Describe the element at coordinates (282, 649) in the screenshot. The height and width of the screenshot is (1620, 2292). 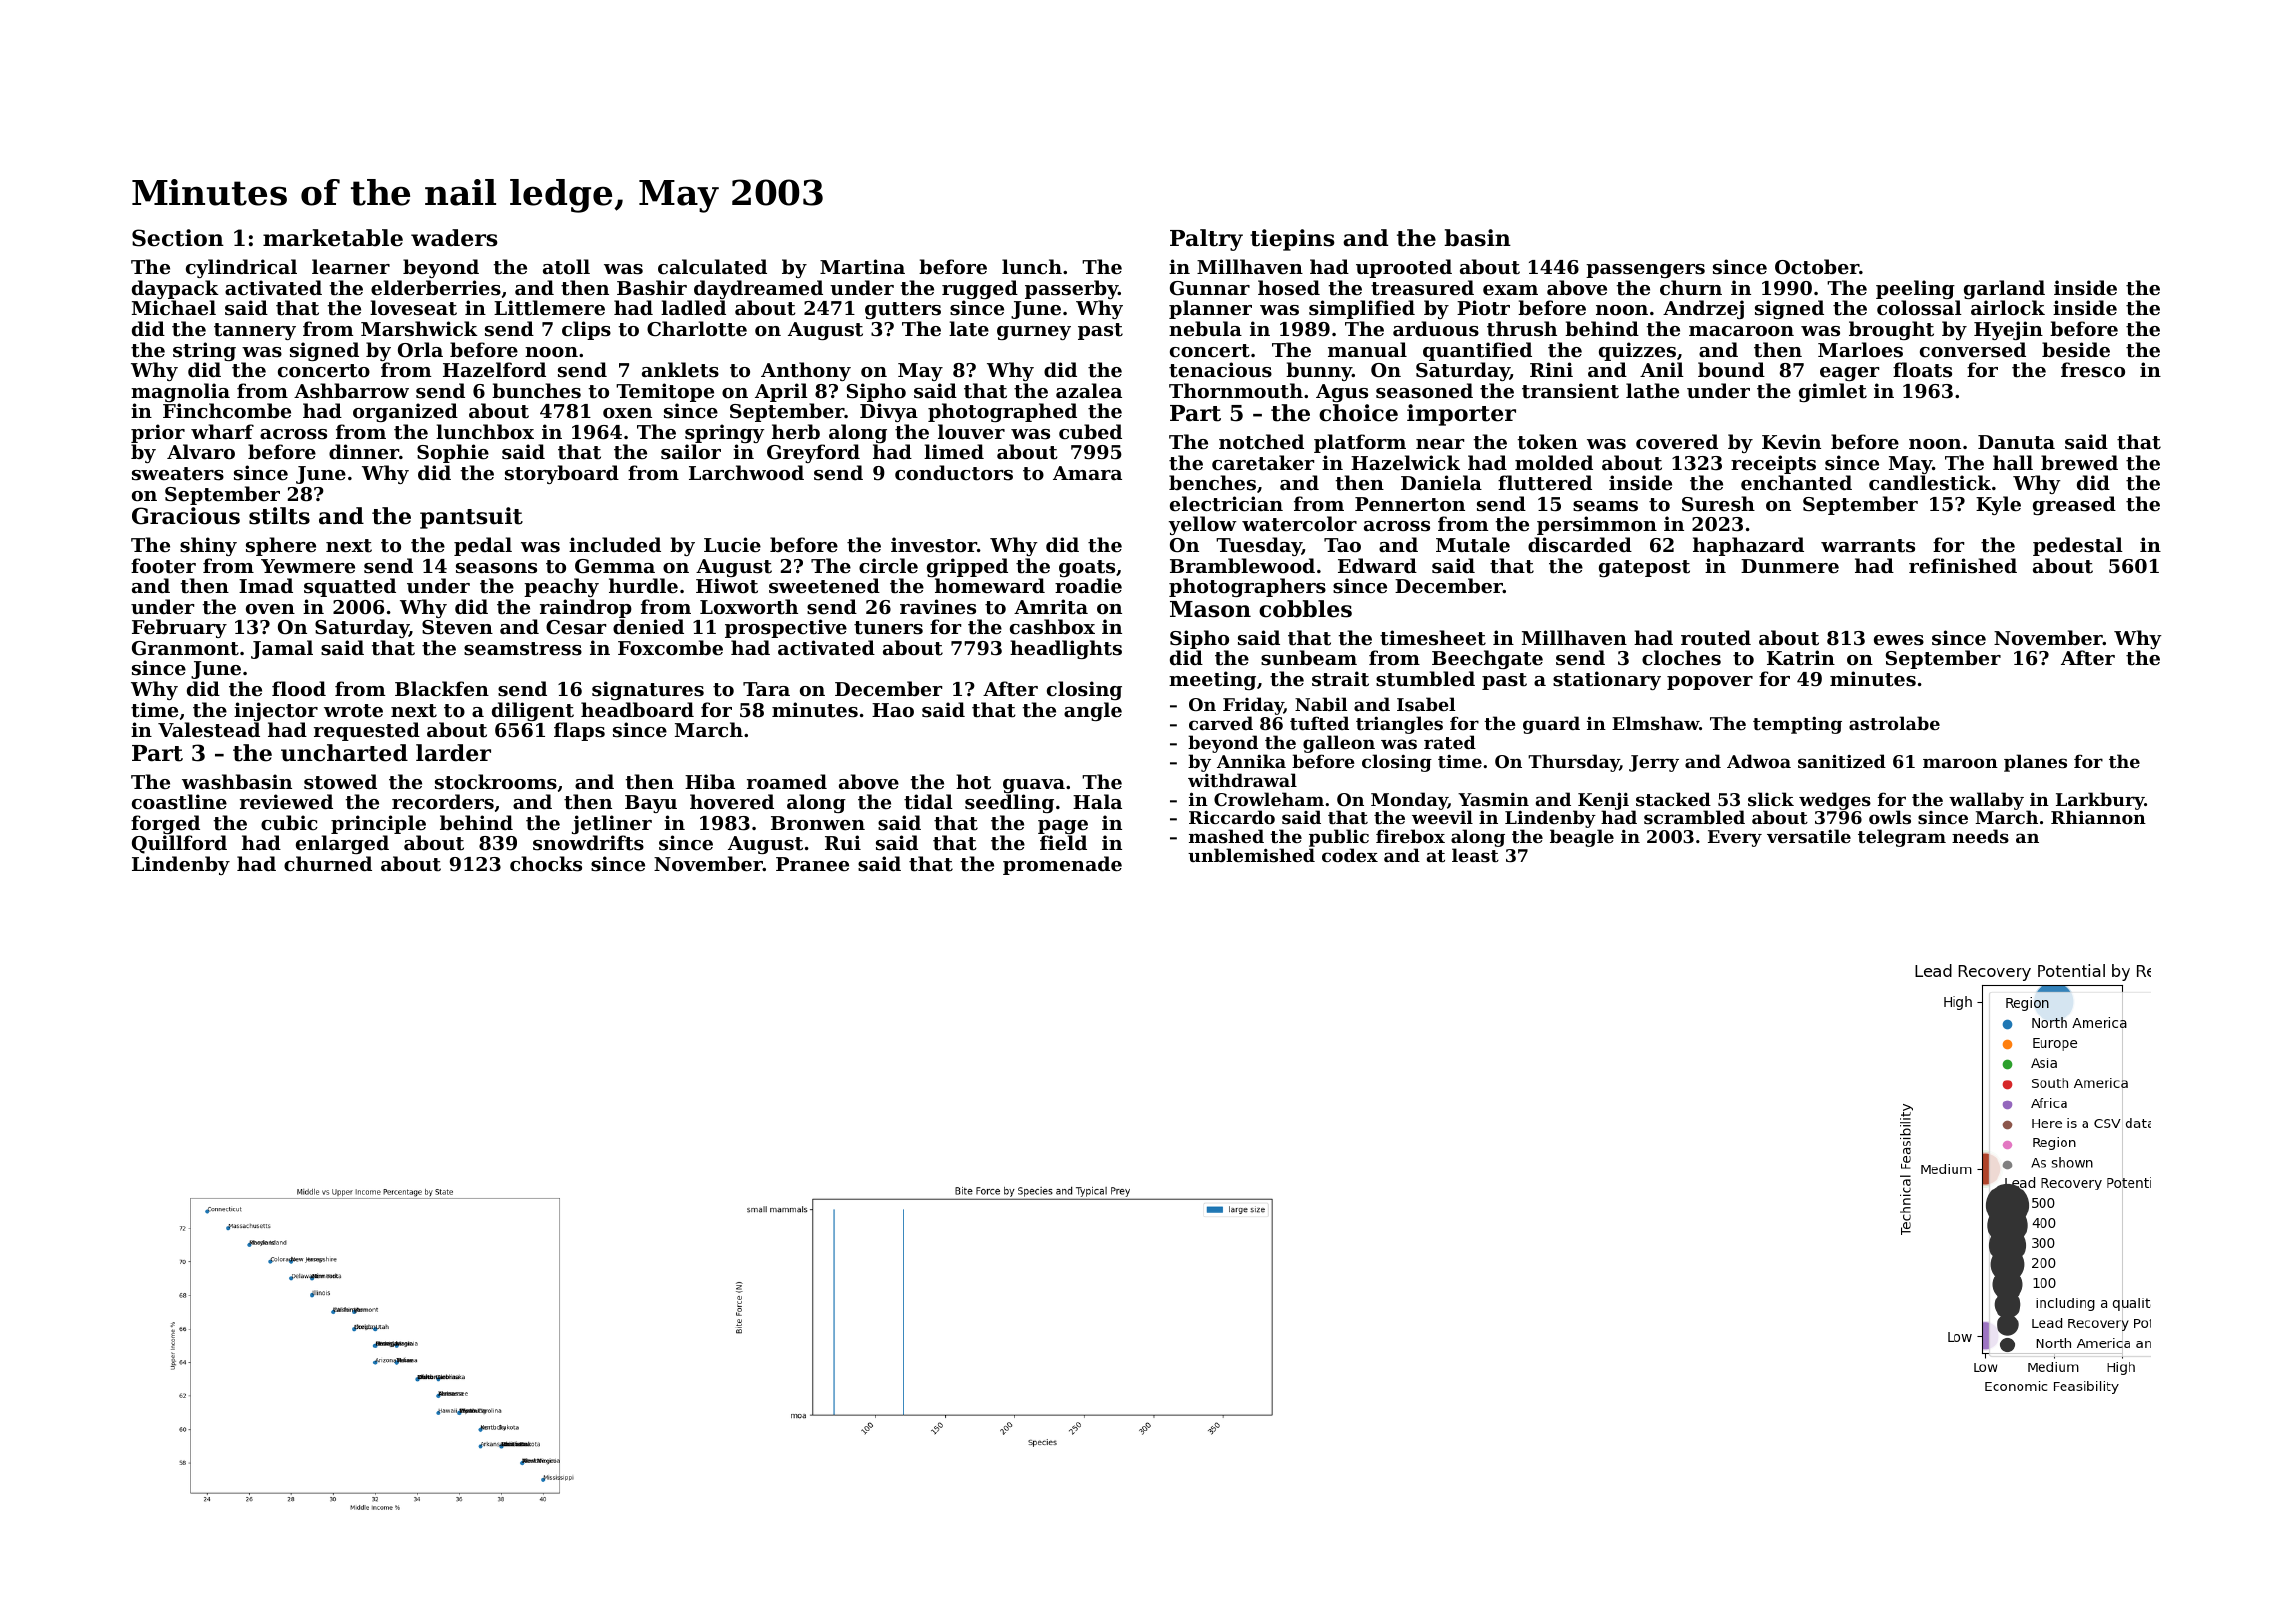
I see `Jamal` at that location.
